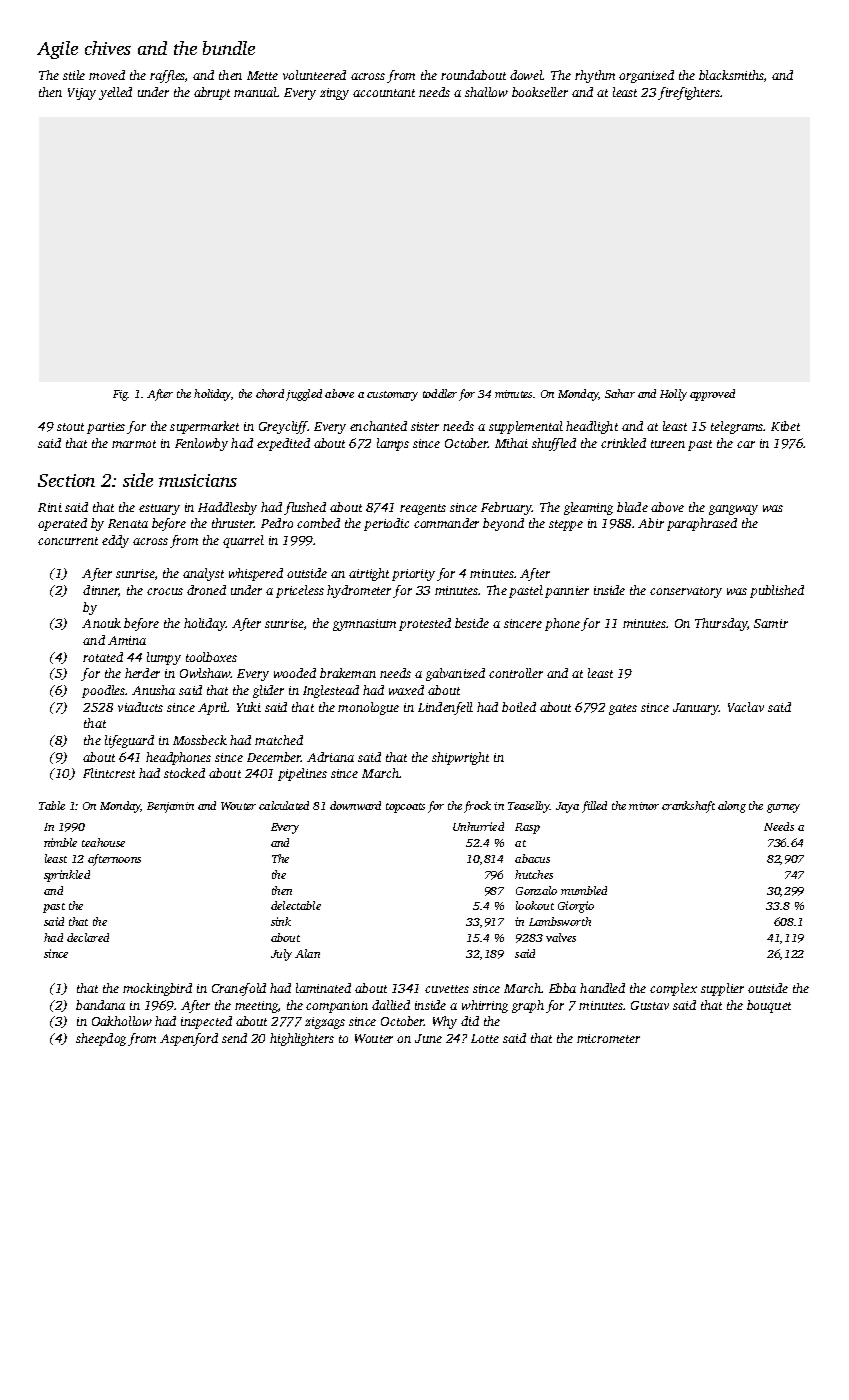 The height and width of the screenshot is (1400, 849). I want to click on Holly, so click(673, 395).
